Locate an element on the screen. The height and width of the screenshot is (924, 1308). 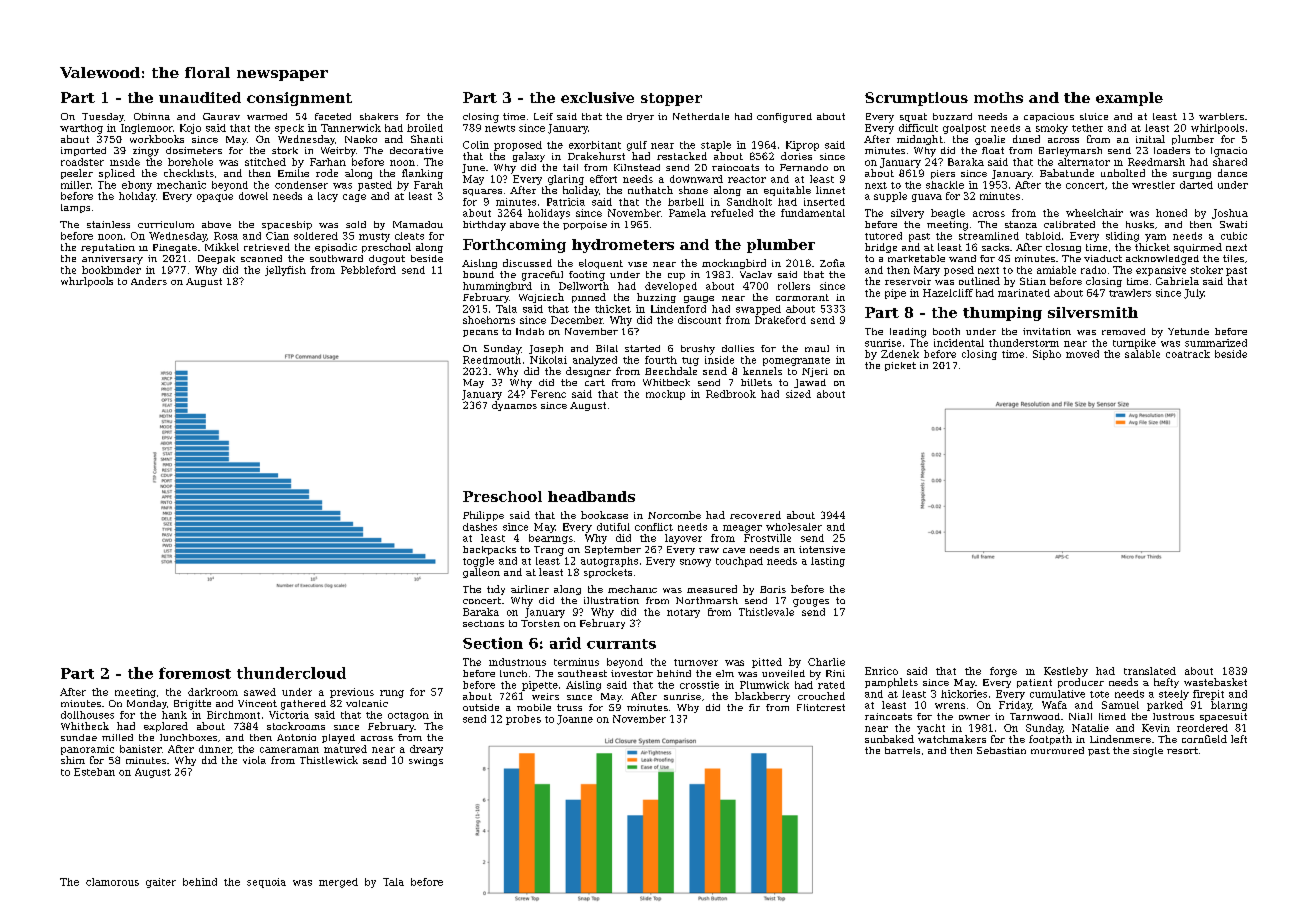
tidy is located at coordinates (496, 590).
